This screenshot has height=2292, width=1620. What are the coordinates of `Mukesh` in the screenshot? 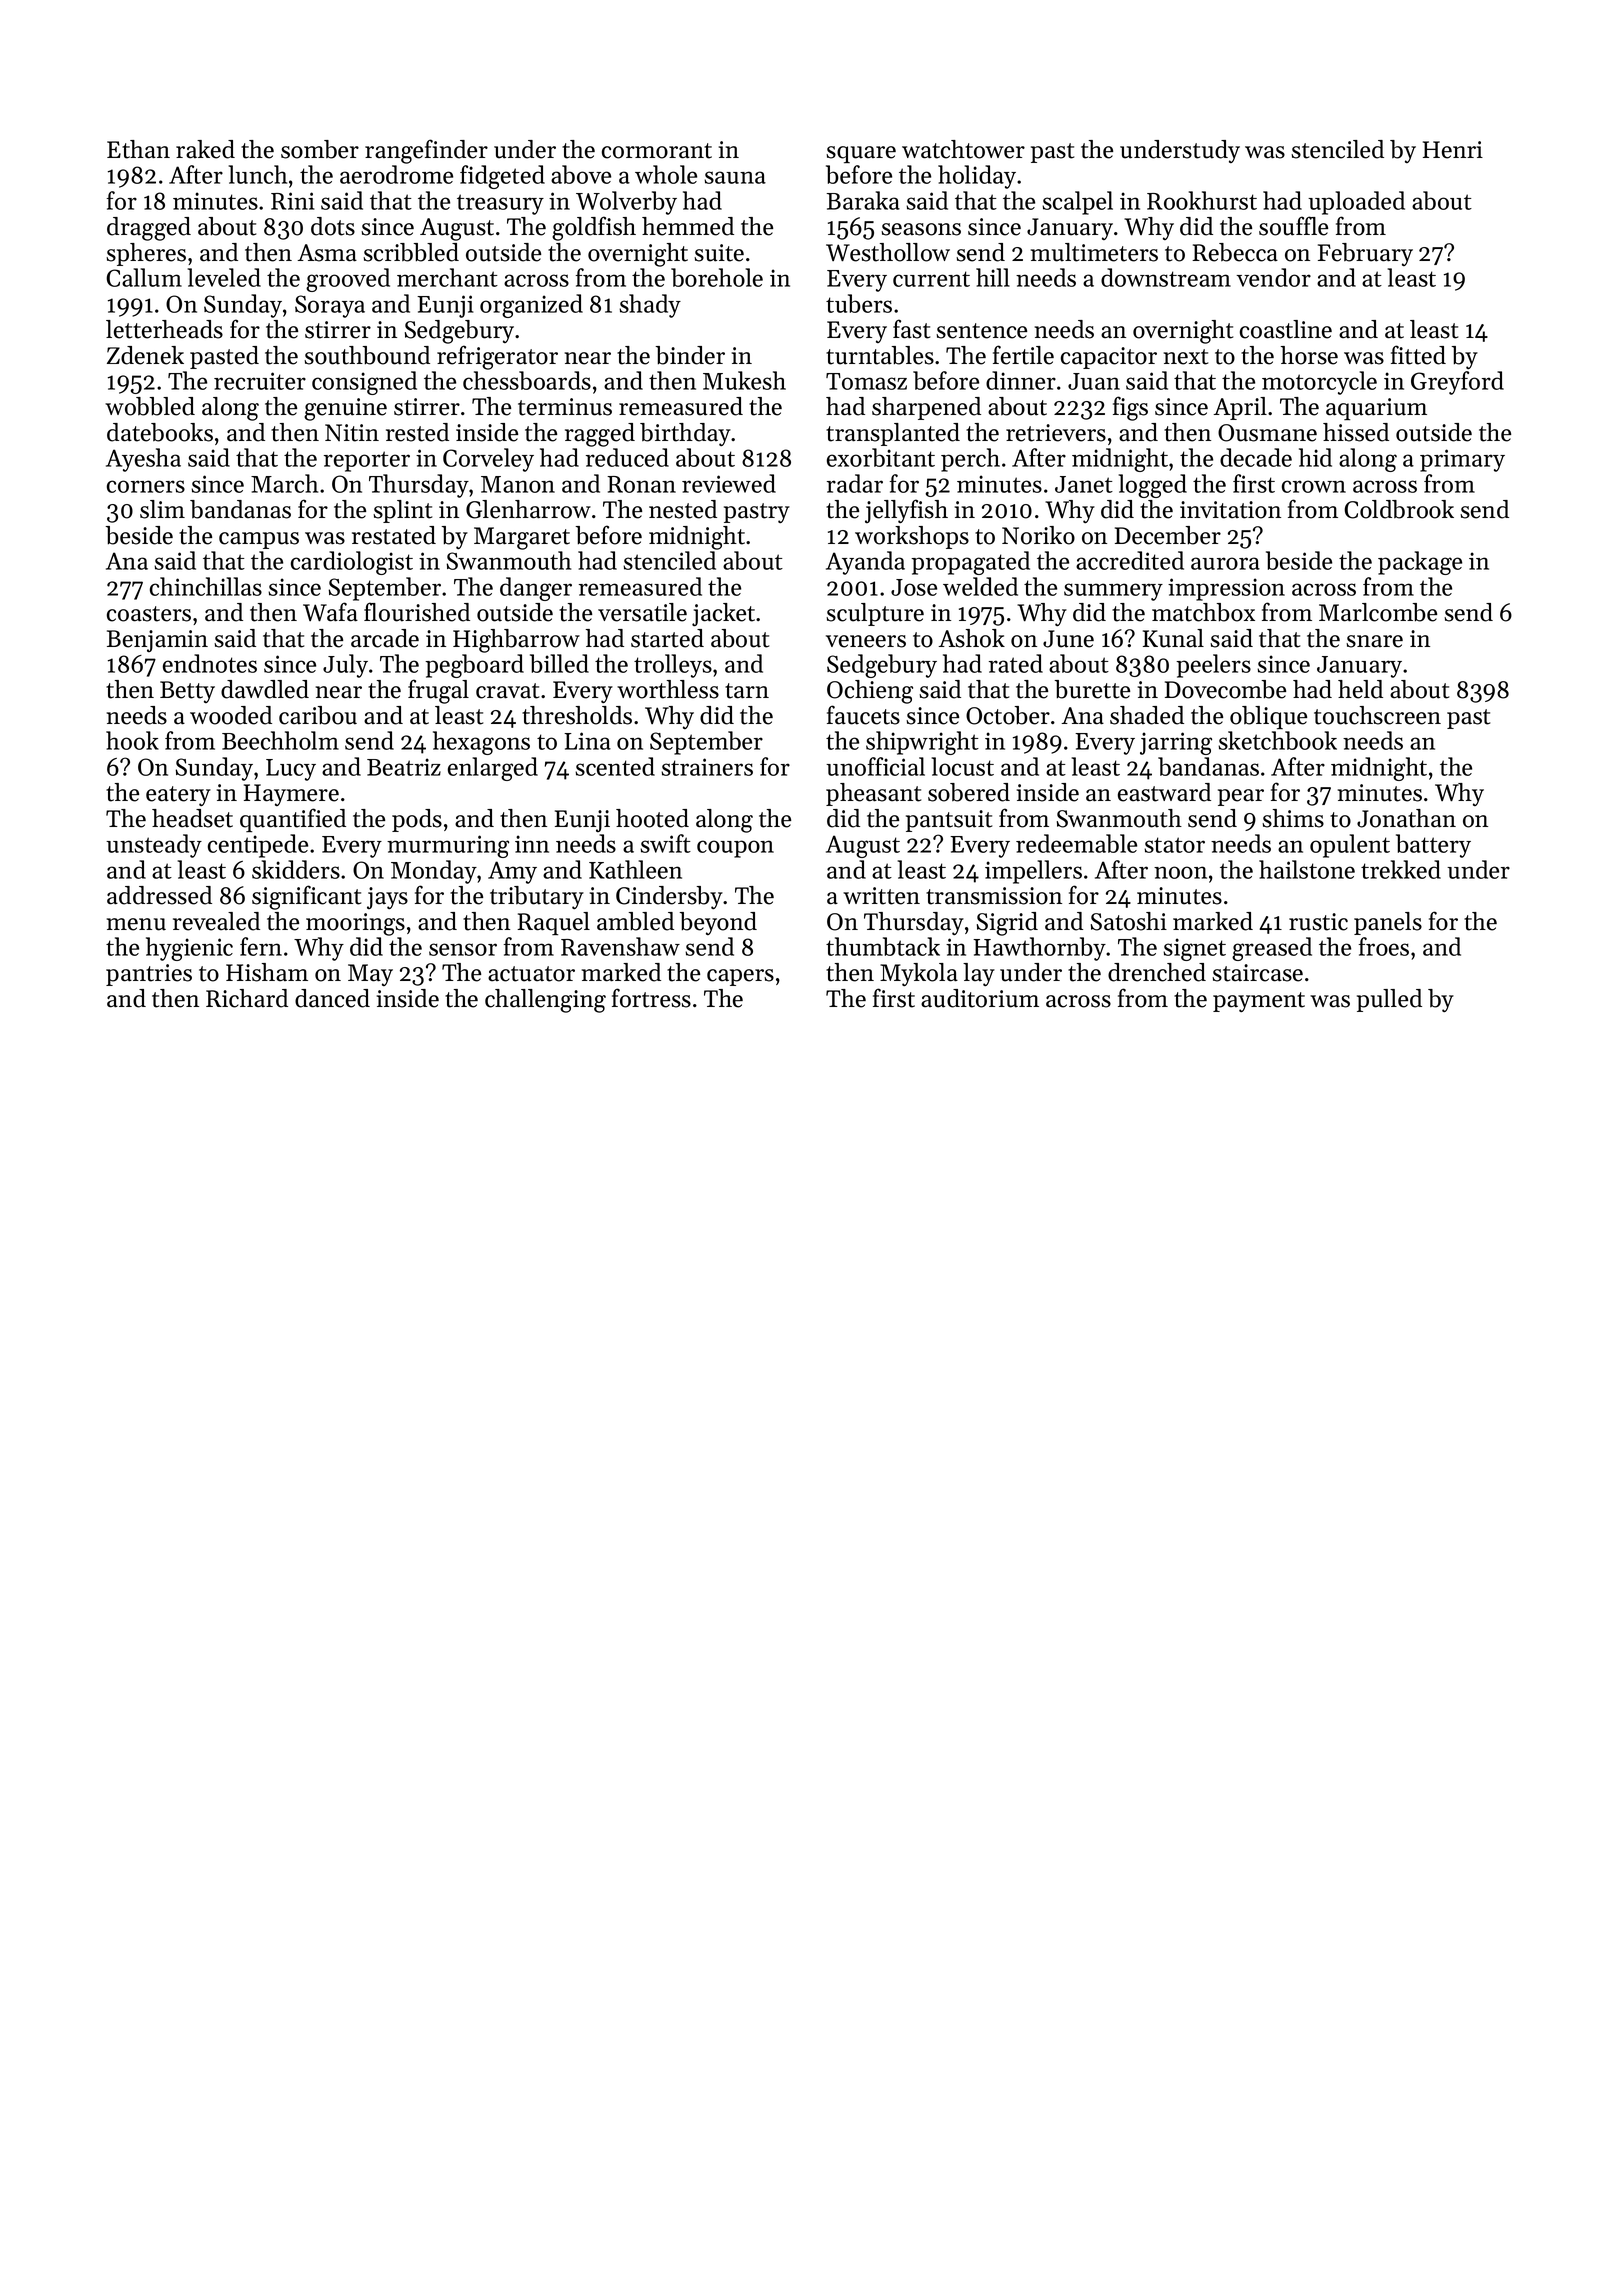 It's located at (744, 380).
